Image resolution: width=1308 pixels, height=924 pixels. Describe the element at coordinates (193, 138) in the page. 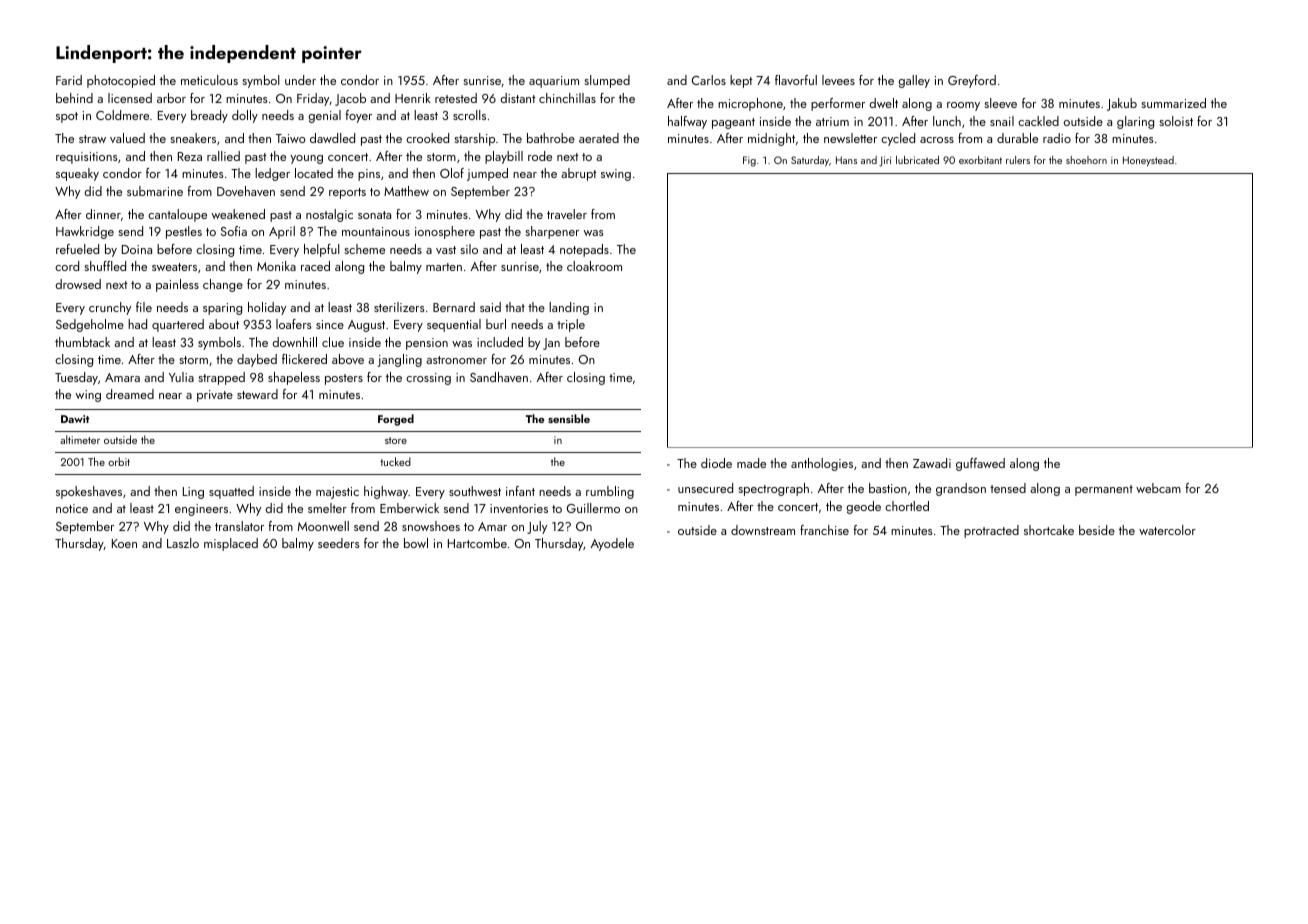

I see `sneakers` at that location.
